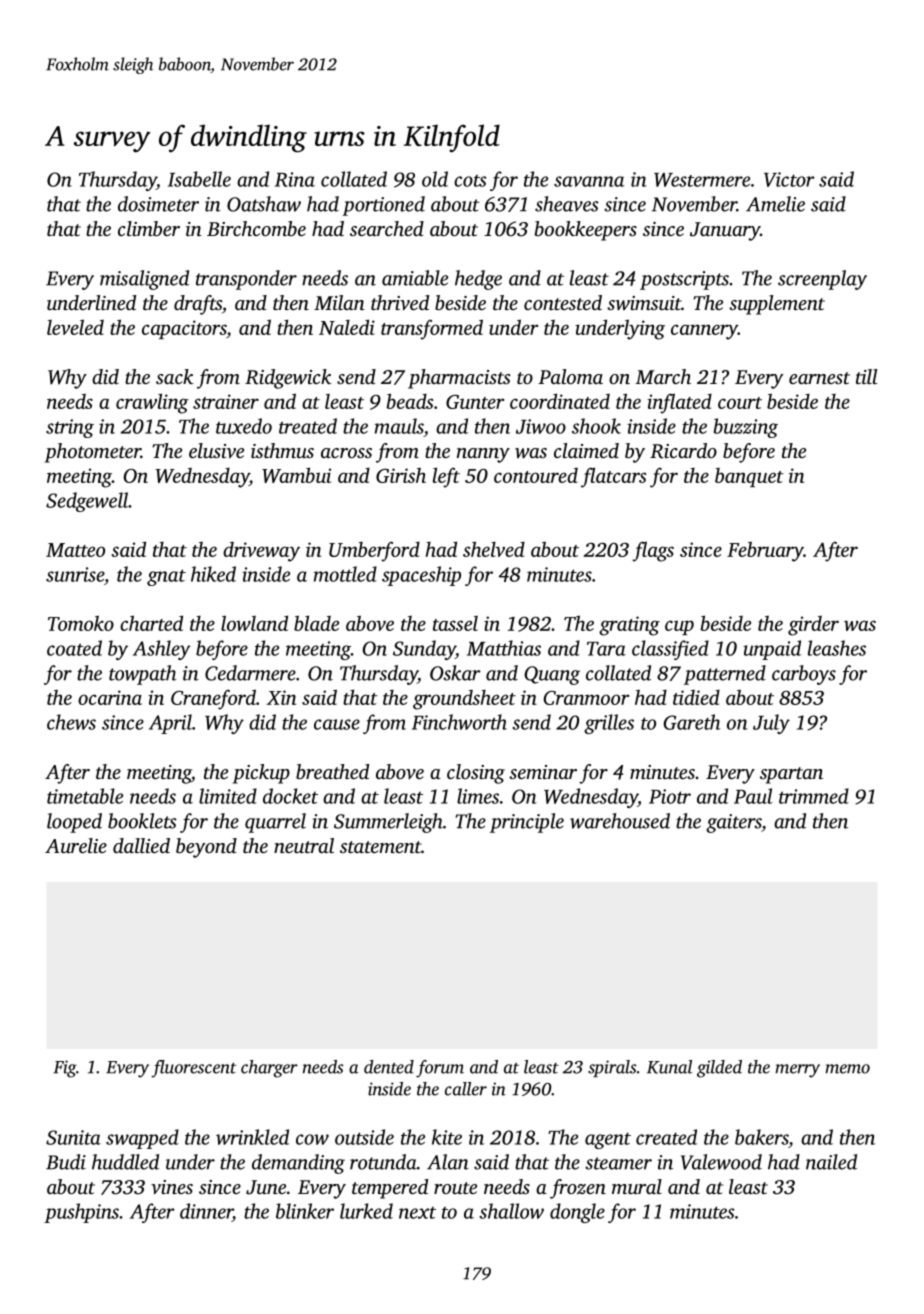  What do you see at coordinates (383, 206) in the screenshot?
I see `portioned` at bounding box center [383, 206].
